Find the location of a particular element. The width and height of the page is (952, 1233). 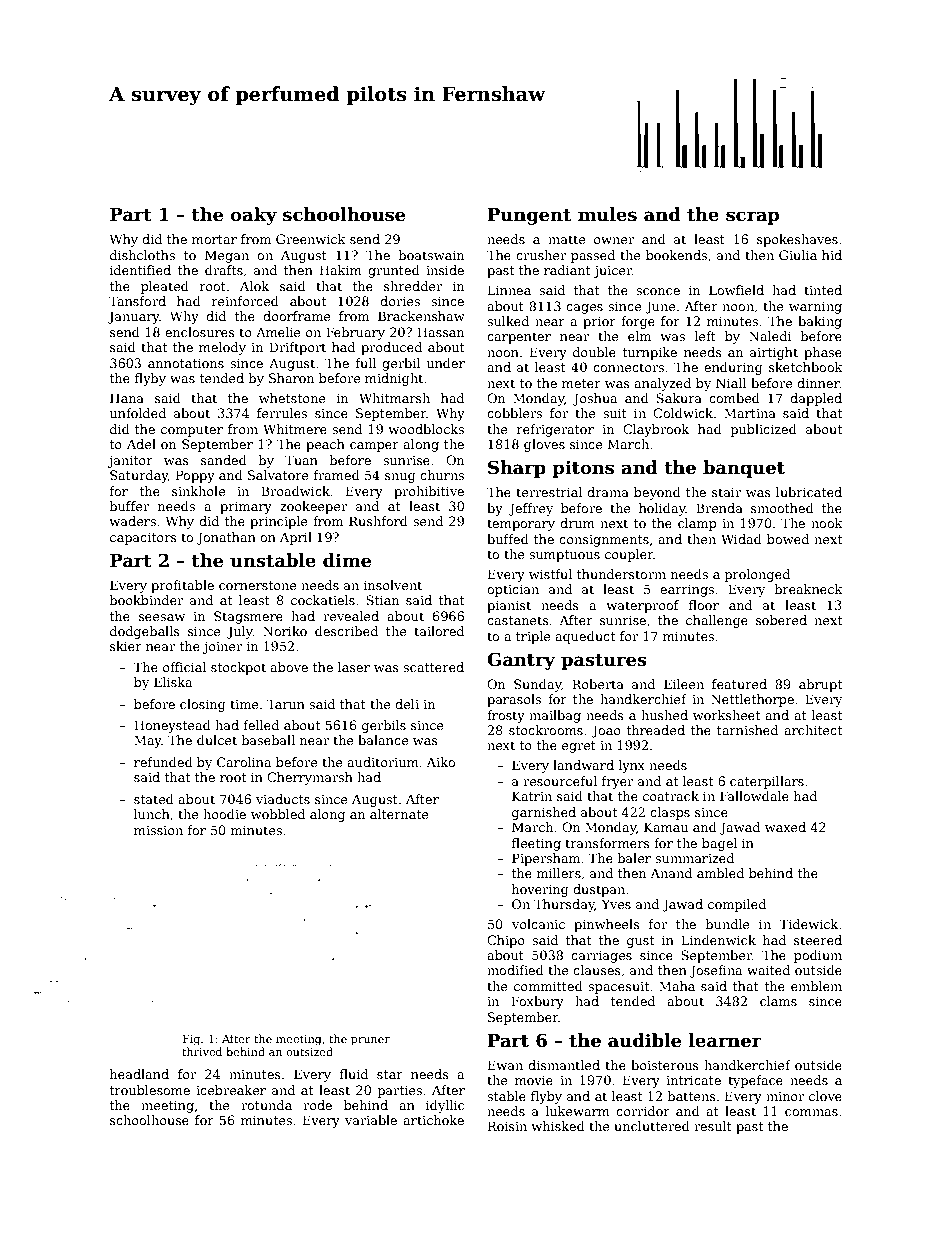

oaky is located at coordinates (253, 216).
